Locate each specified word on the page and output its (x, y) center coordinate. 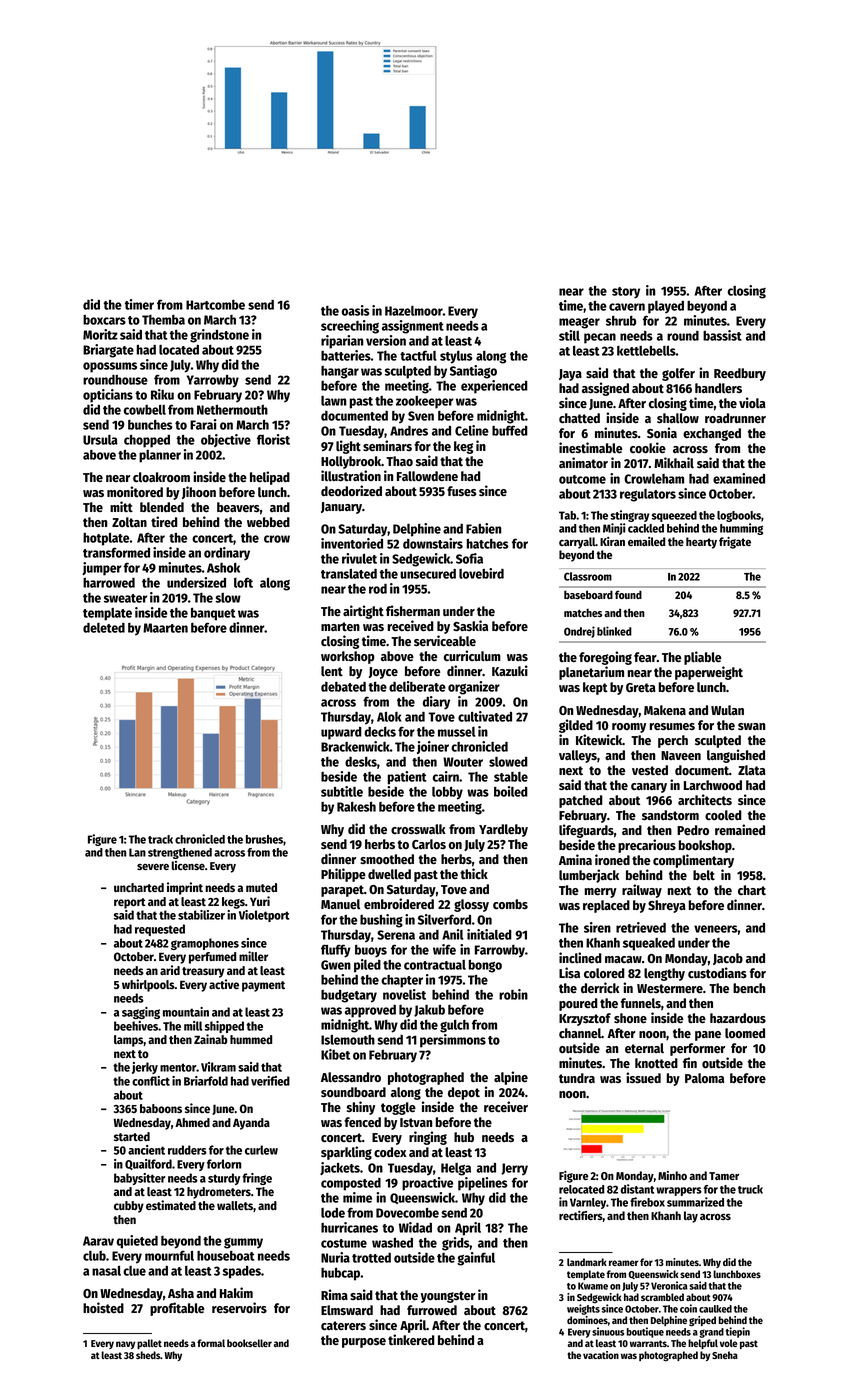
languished (736, 756)
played (666, 307)
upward (341, 733)
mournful (169, 1255)
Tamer (724, 1176)
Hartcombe (215, 305)
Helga (456, 1169)
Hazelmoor (414, 311)
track (160, 839)
